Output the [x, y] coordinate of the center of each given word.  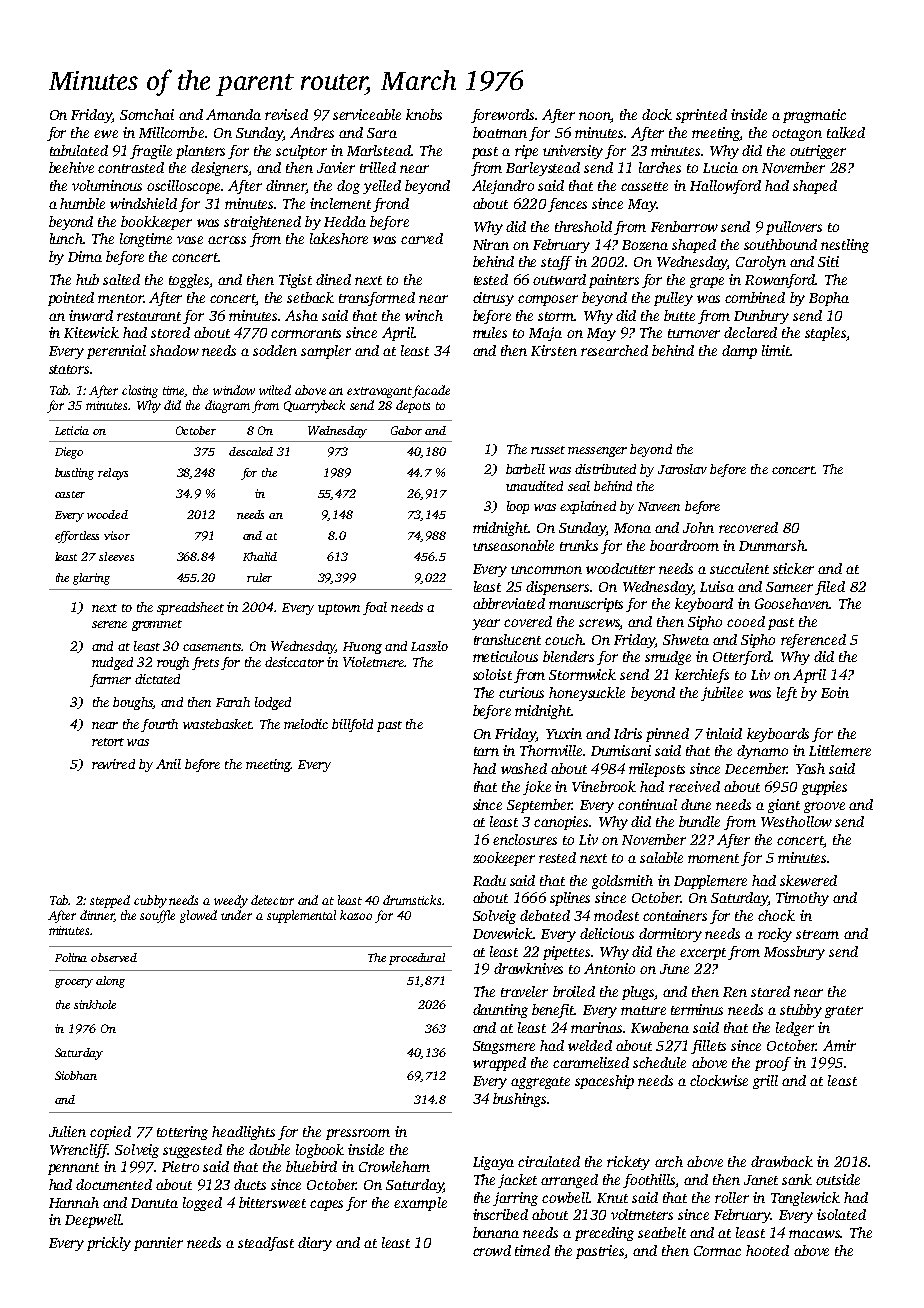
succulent [739, 568]
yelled [382, 187]
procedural [417, 959]
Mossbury [794, 953]
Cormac [717, 1251]
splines [570, 899]
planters [200, 152]
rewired [113, 764]
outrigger [818, 152]
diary [315, 1244]
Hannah [74, 1202]
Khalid [260, 556]
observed [114, 957]
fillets [708, 1047]
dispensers [557, 588]
